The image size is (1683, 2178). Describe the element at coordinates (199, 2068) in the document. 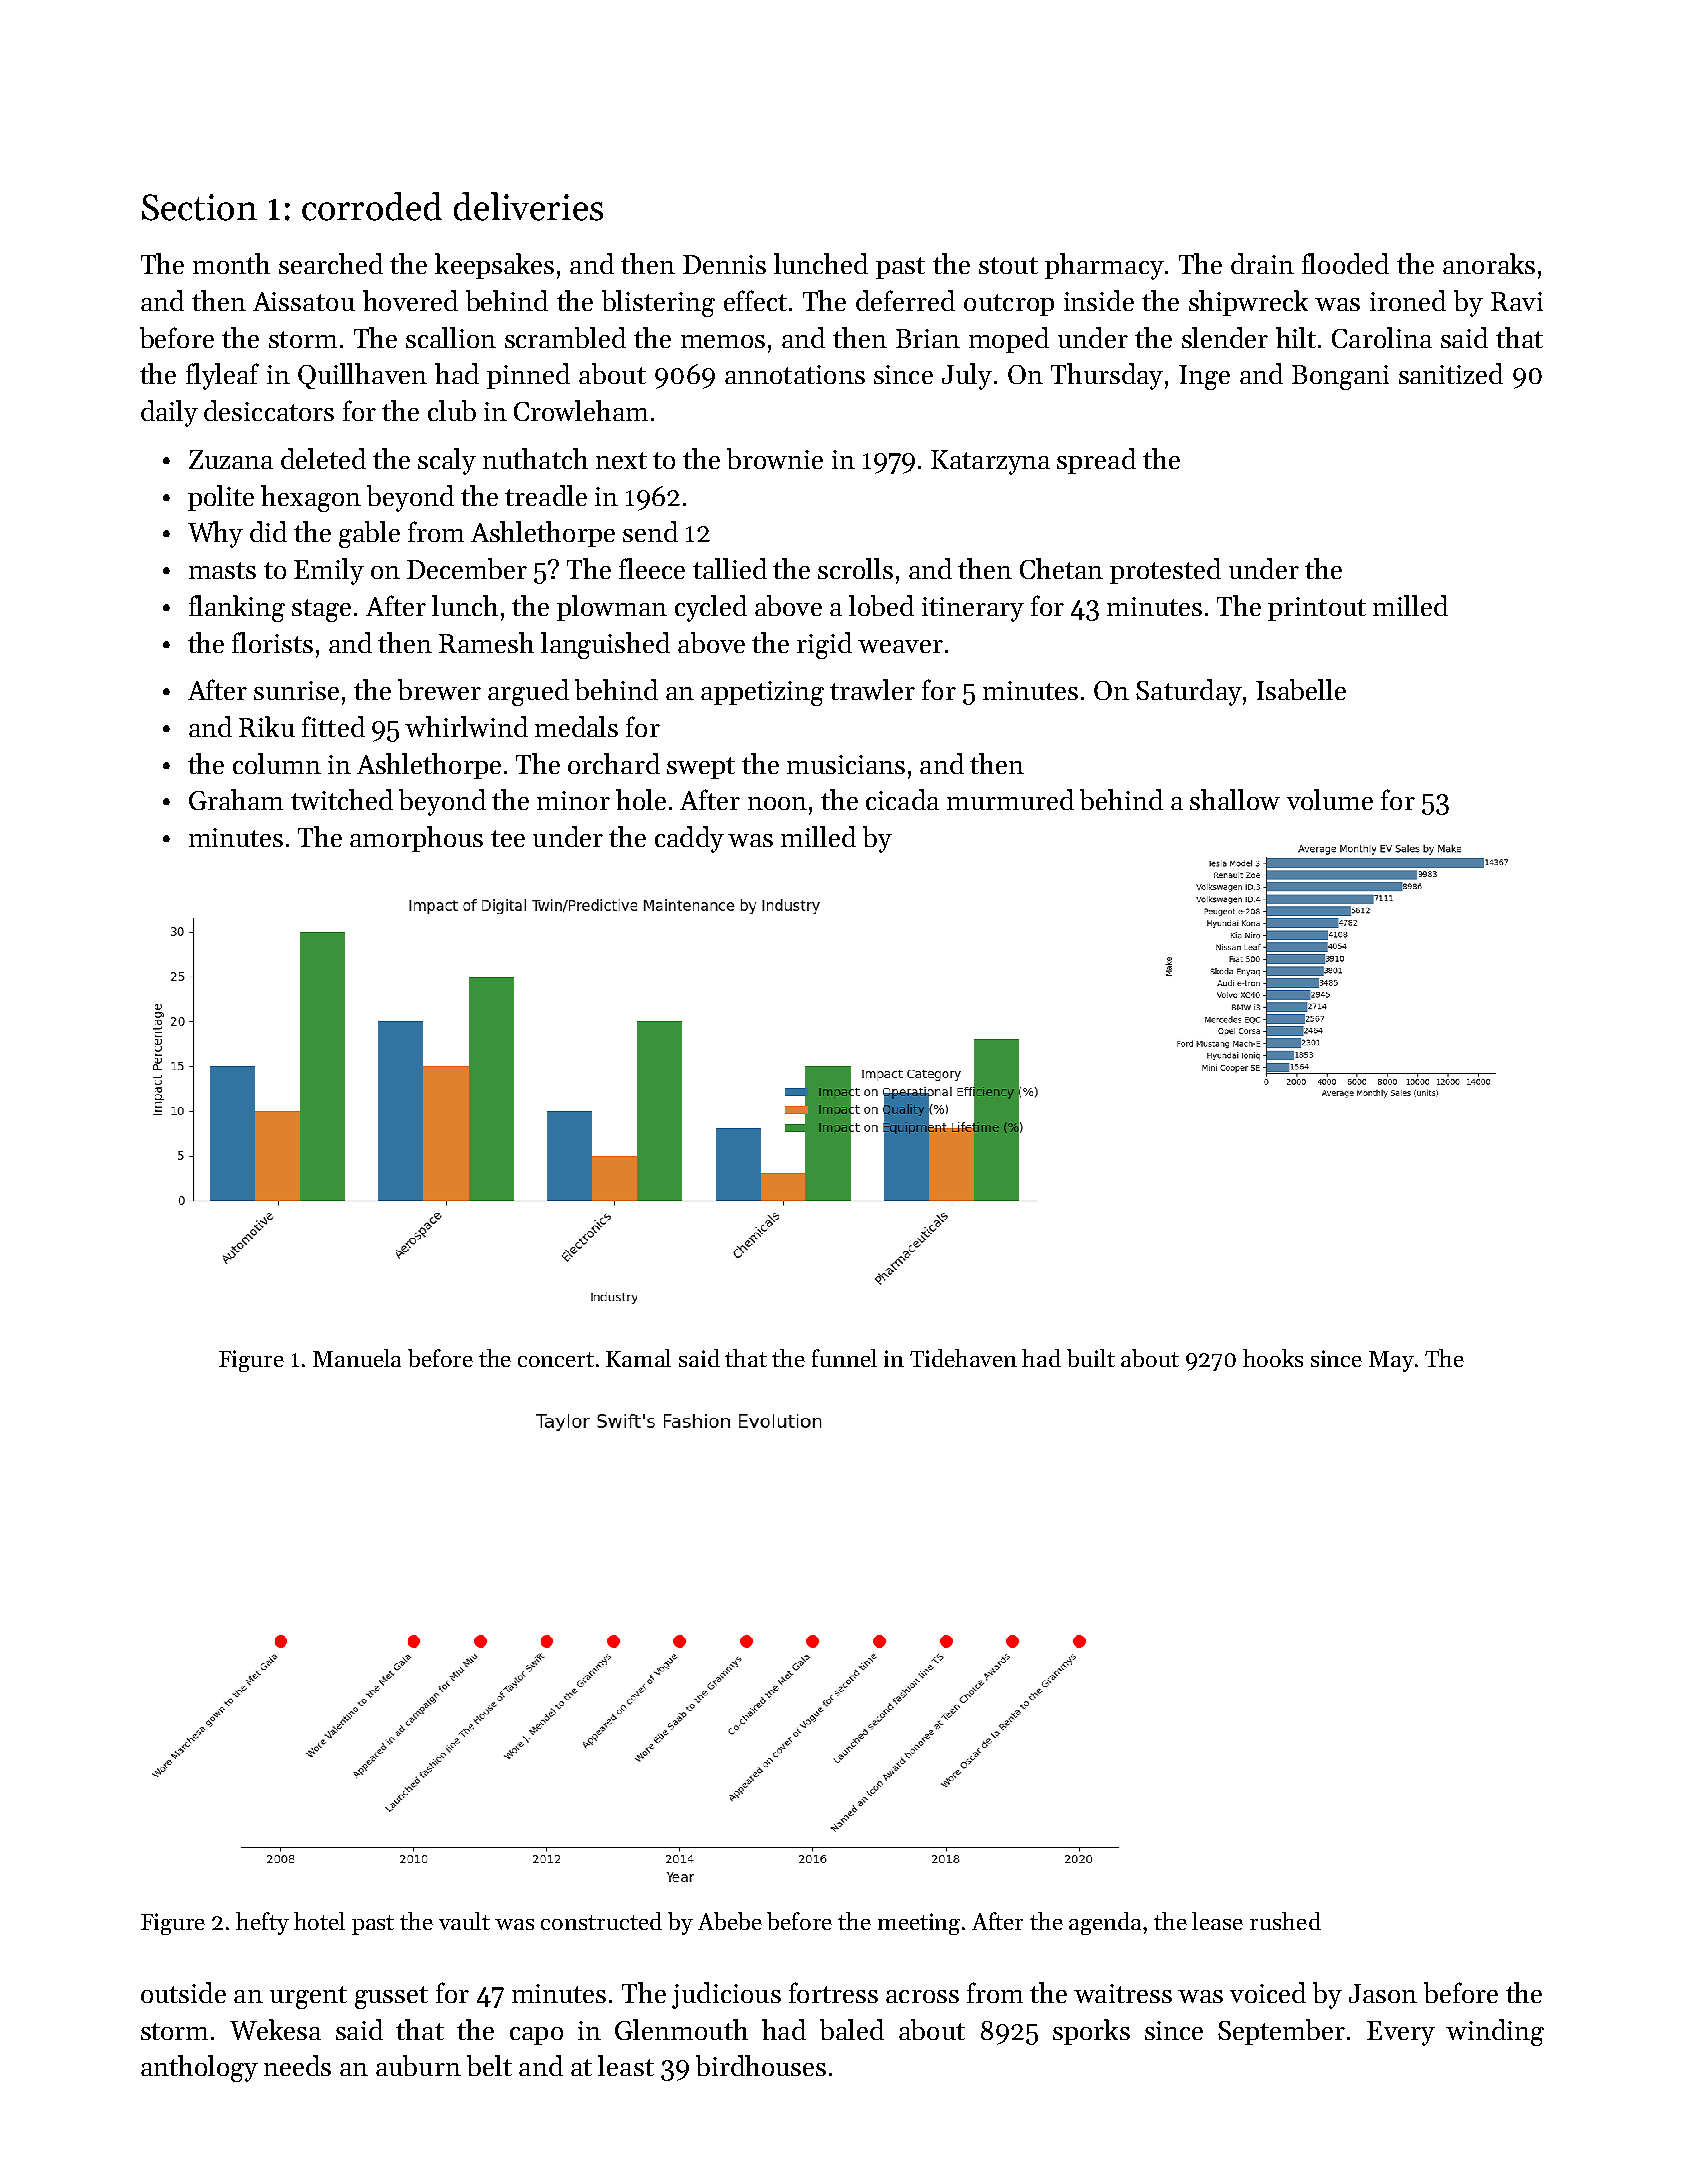

I see `anthology` at that location.
